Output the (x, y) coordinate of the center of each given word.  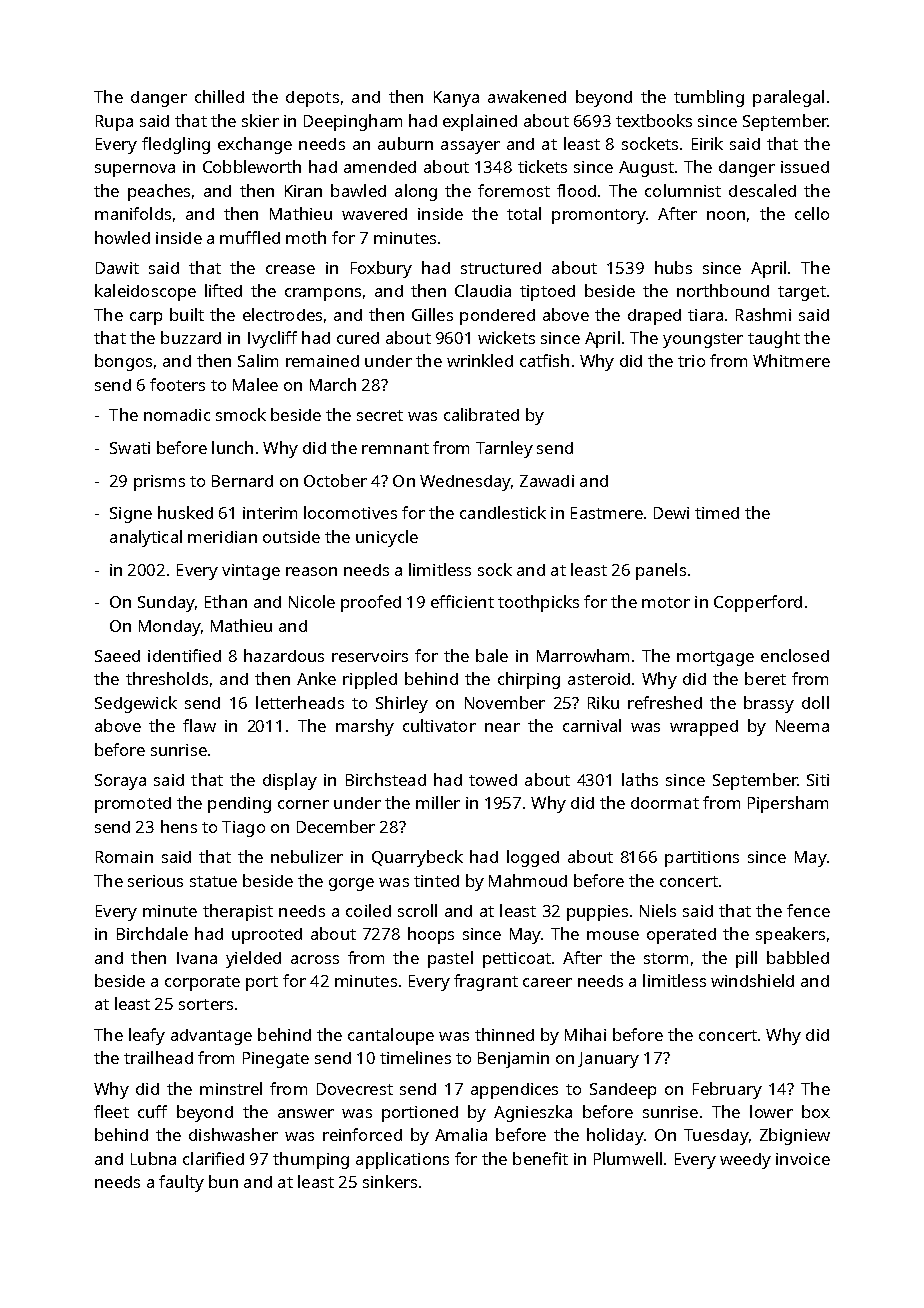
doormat (665, 803)
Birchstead (386, 779)
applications (402, 1160)
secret (380, 415)
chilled (219, 96)
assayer (470, 147)
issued (805, 167)
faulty (181, 1183)
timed (717, 513)
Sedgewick (136, 704)
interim (270, 513)
